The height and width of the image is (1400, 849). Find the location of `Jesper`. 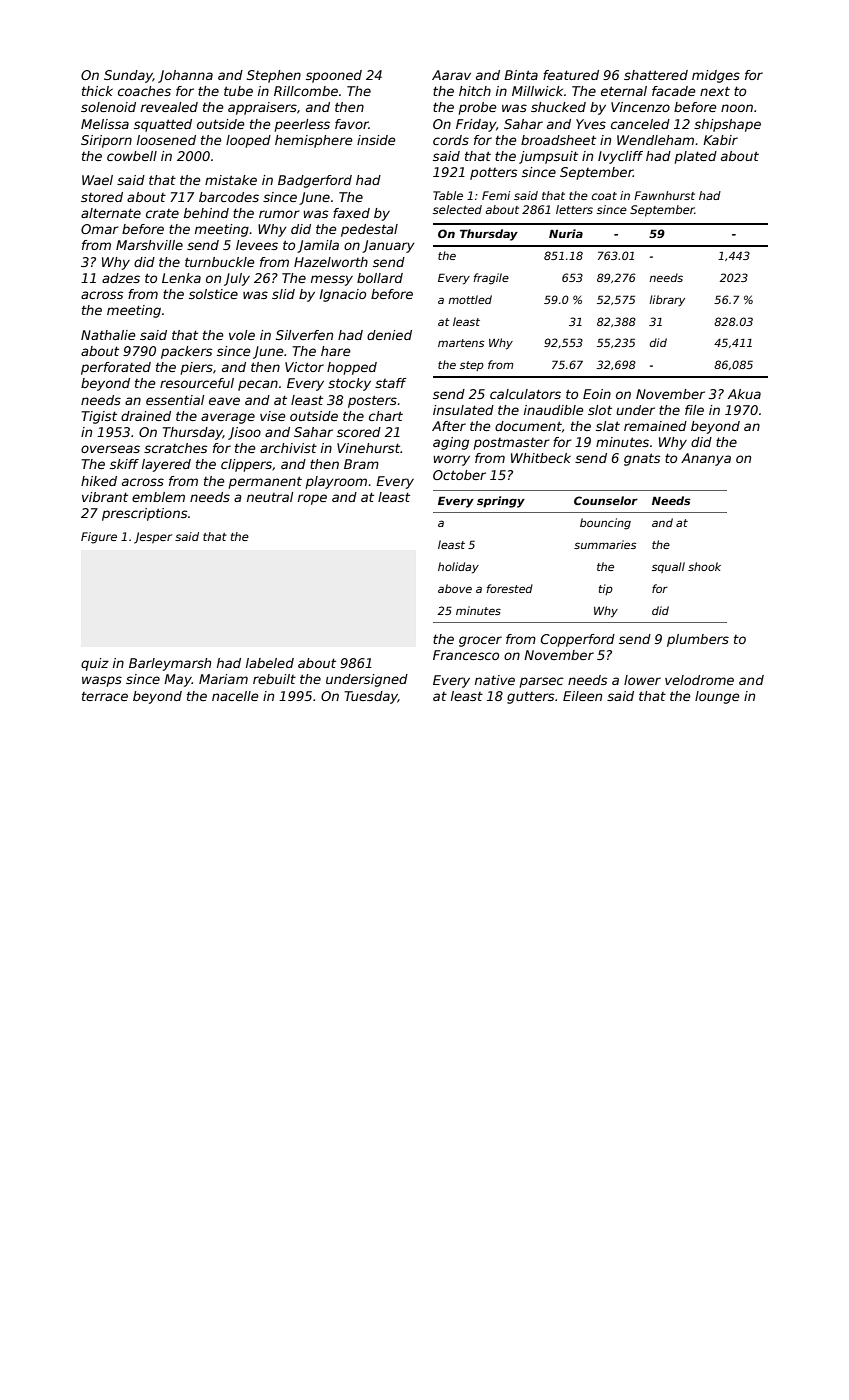

Jesper is located at coordinates (153, 538).
